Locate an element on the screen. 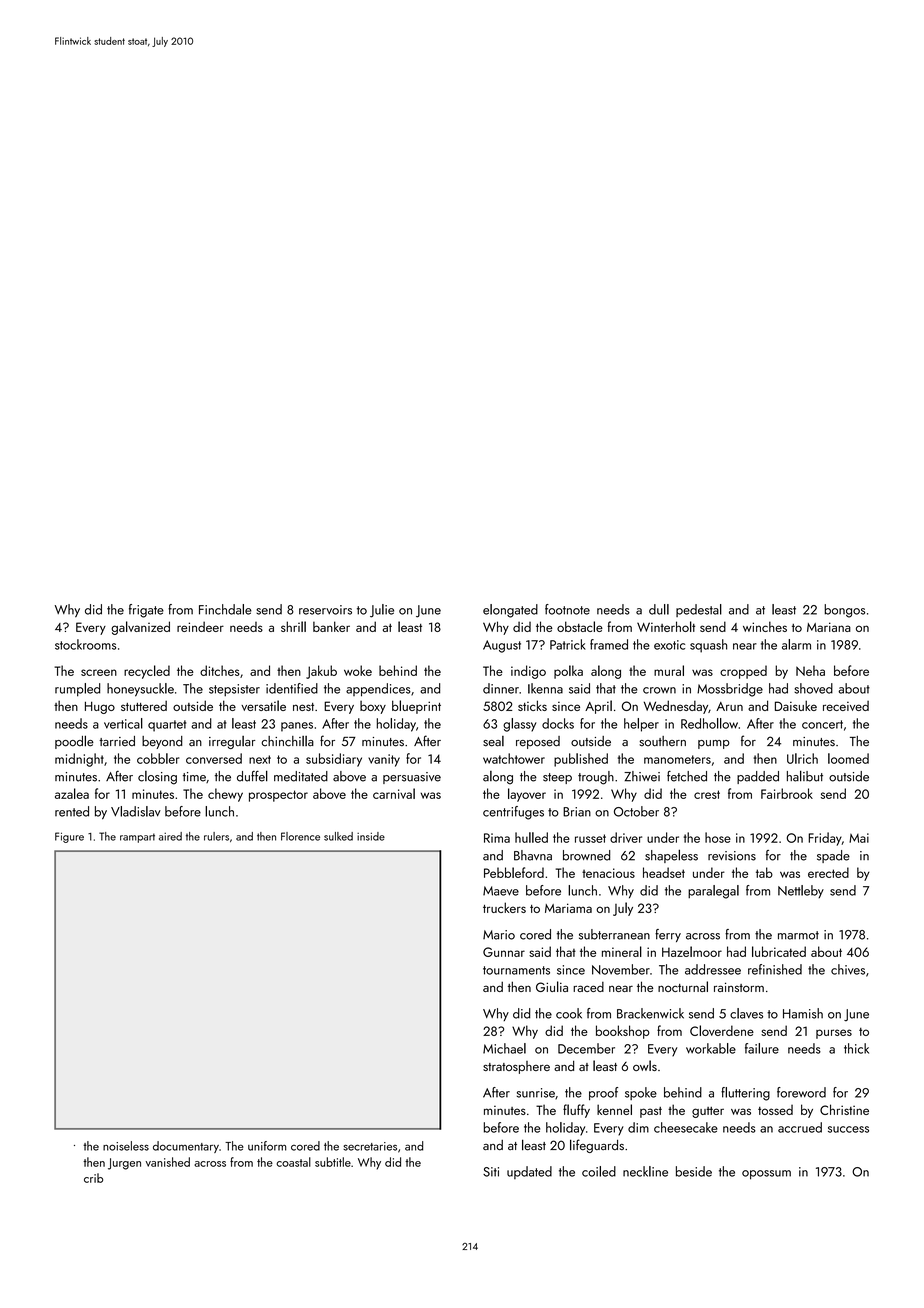 The height and width of the screenshot is (1308, 924). uniform is located at coordinates (267, 1146).
